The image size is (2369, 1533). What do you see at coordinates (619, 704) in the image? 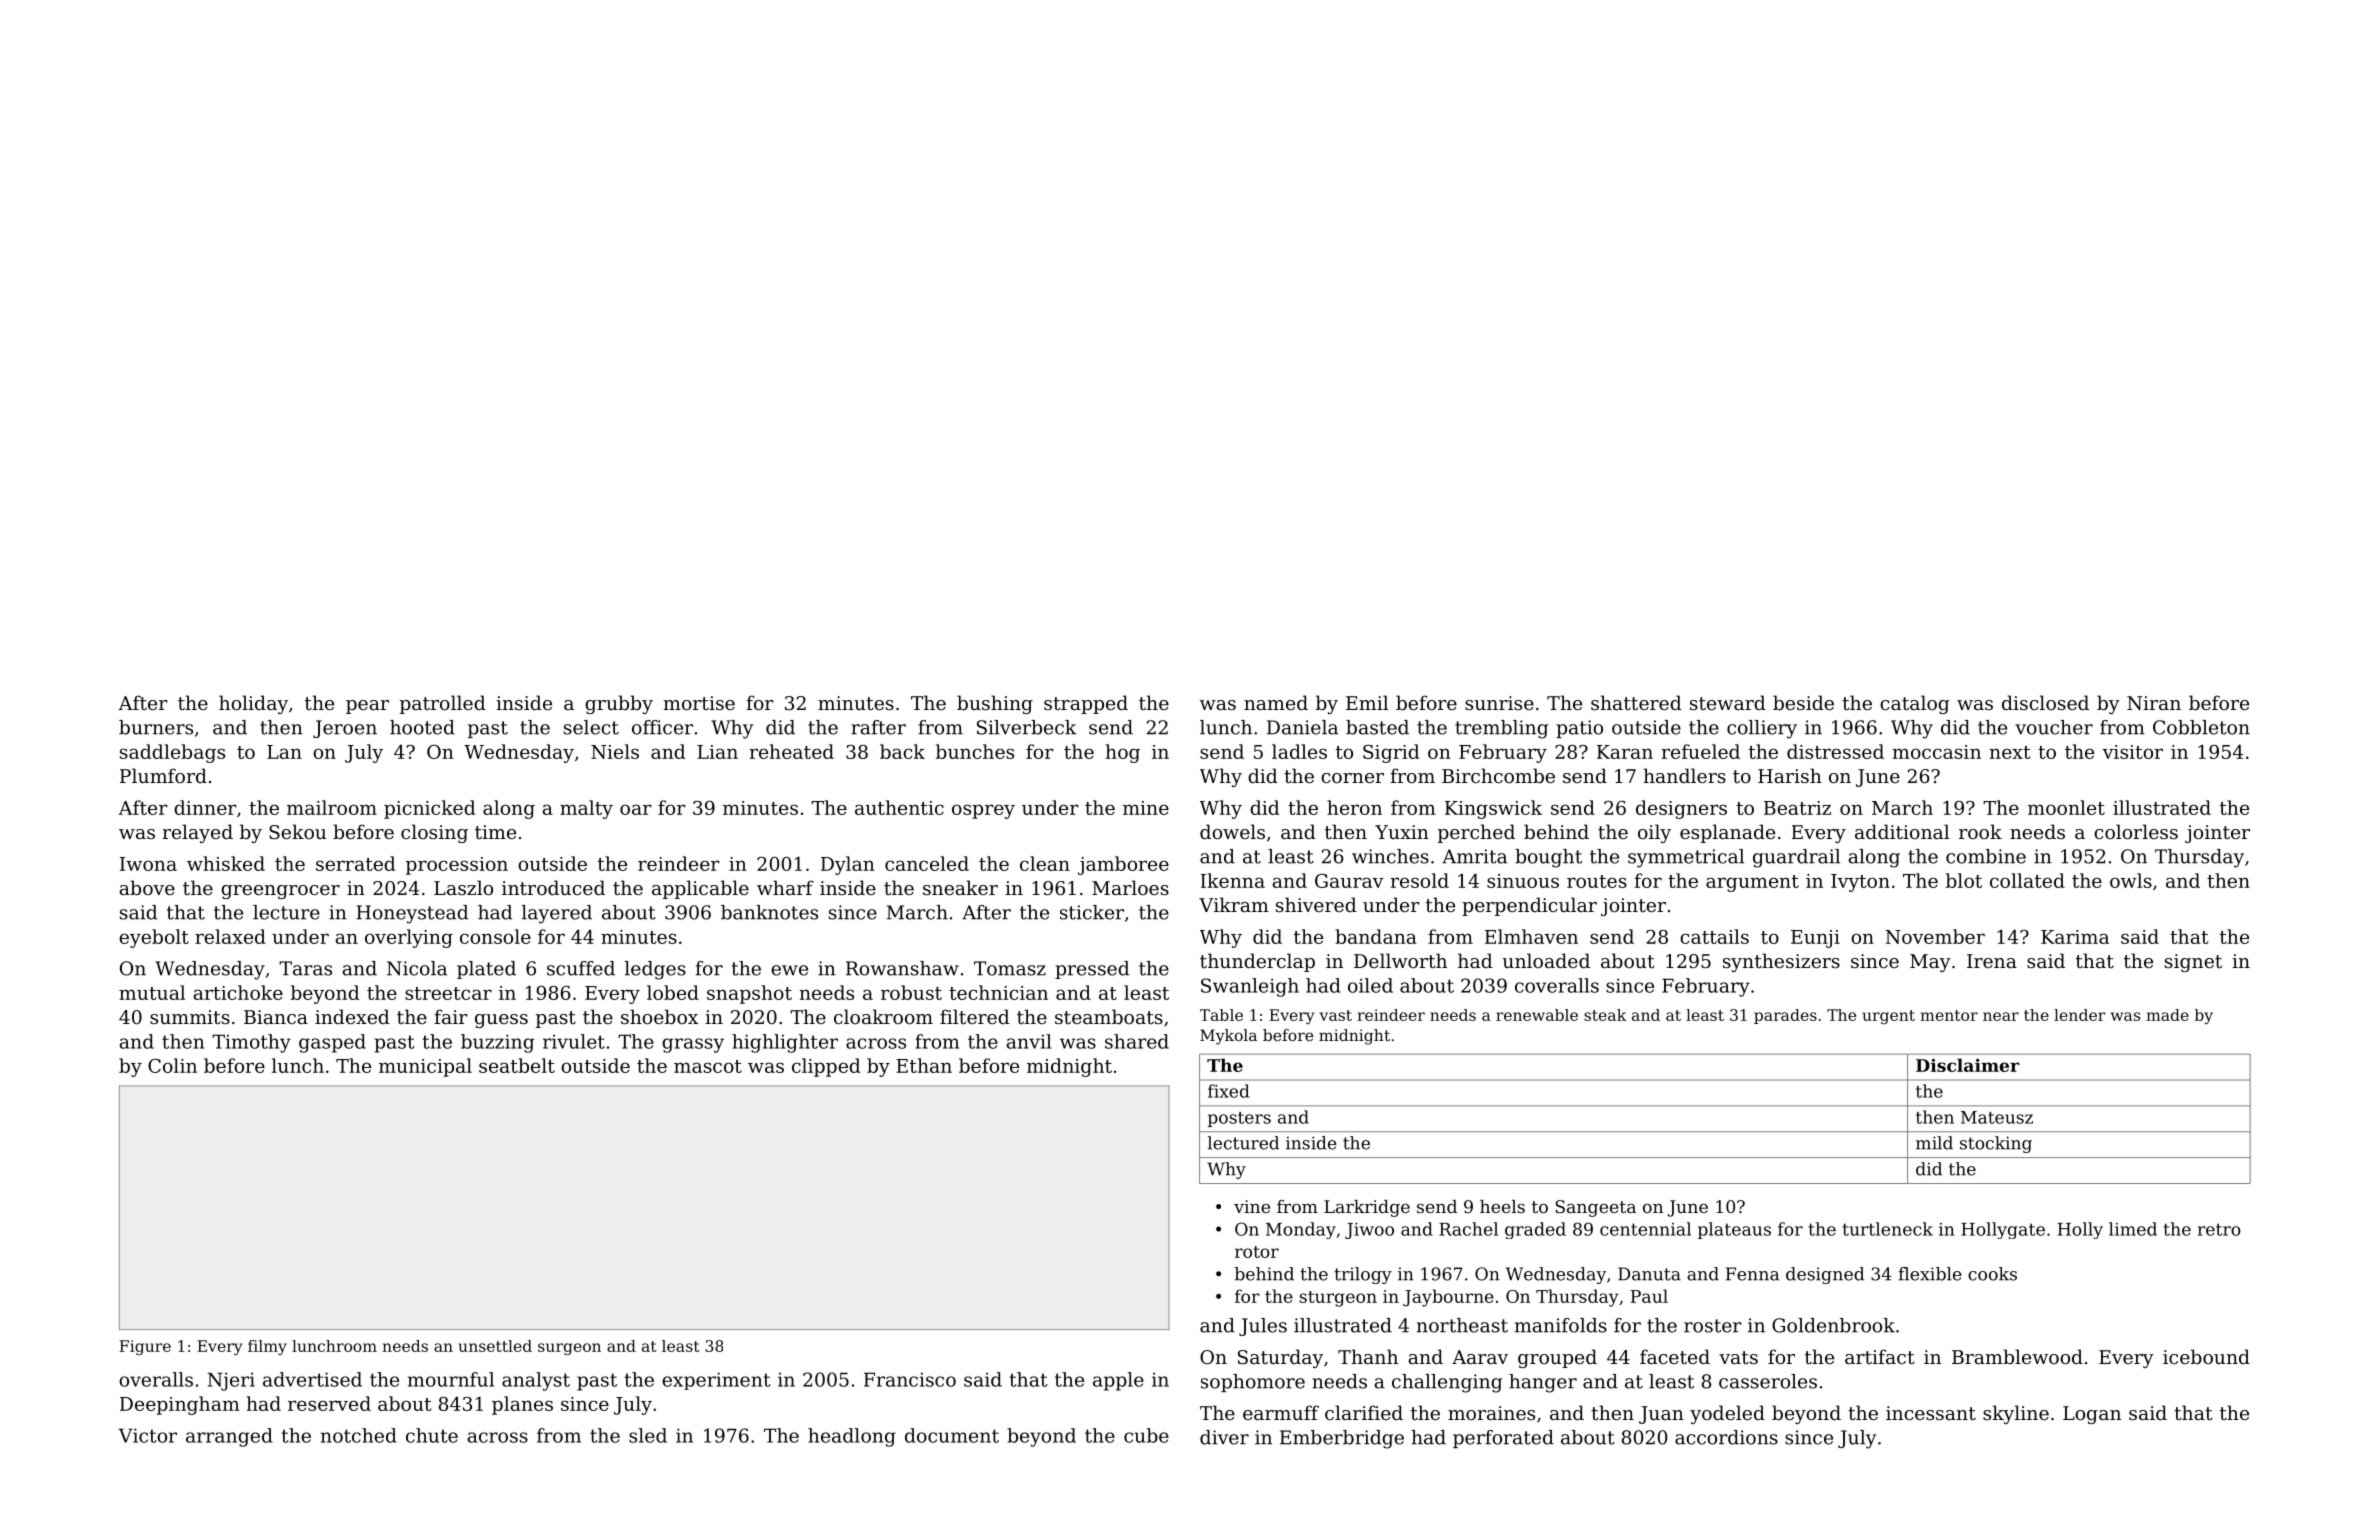
I see `grubby` at bounding box center [619, 704].
